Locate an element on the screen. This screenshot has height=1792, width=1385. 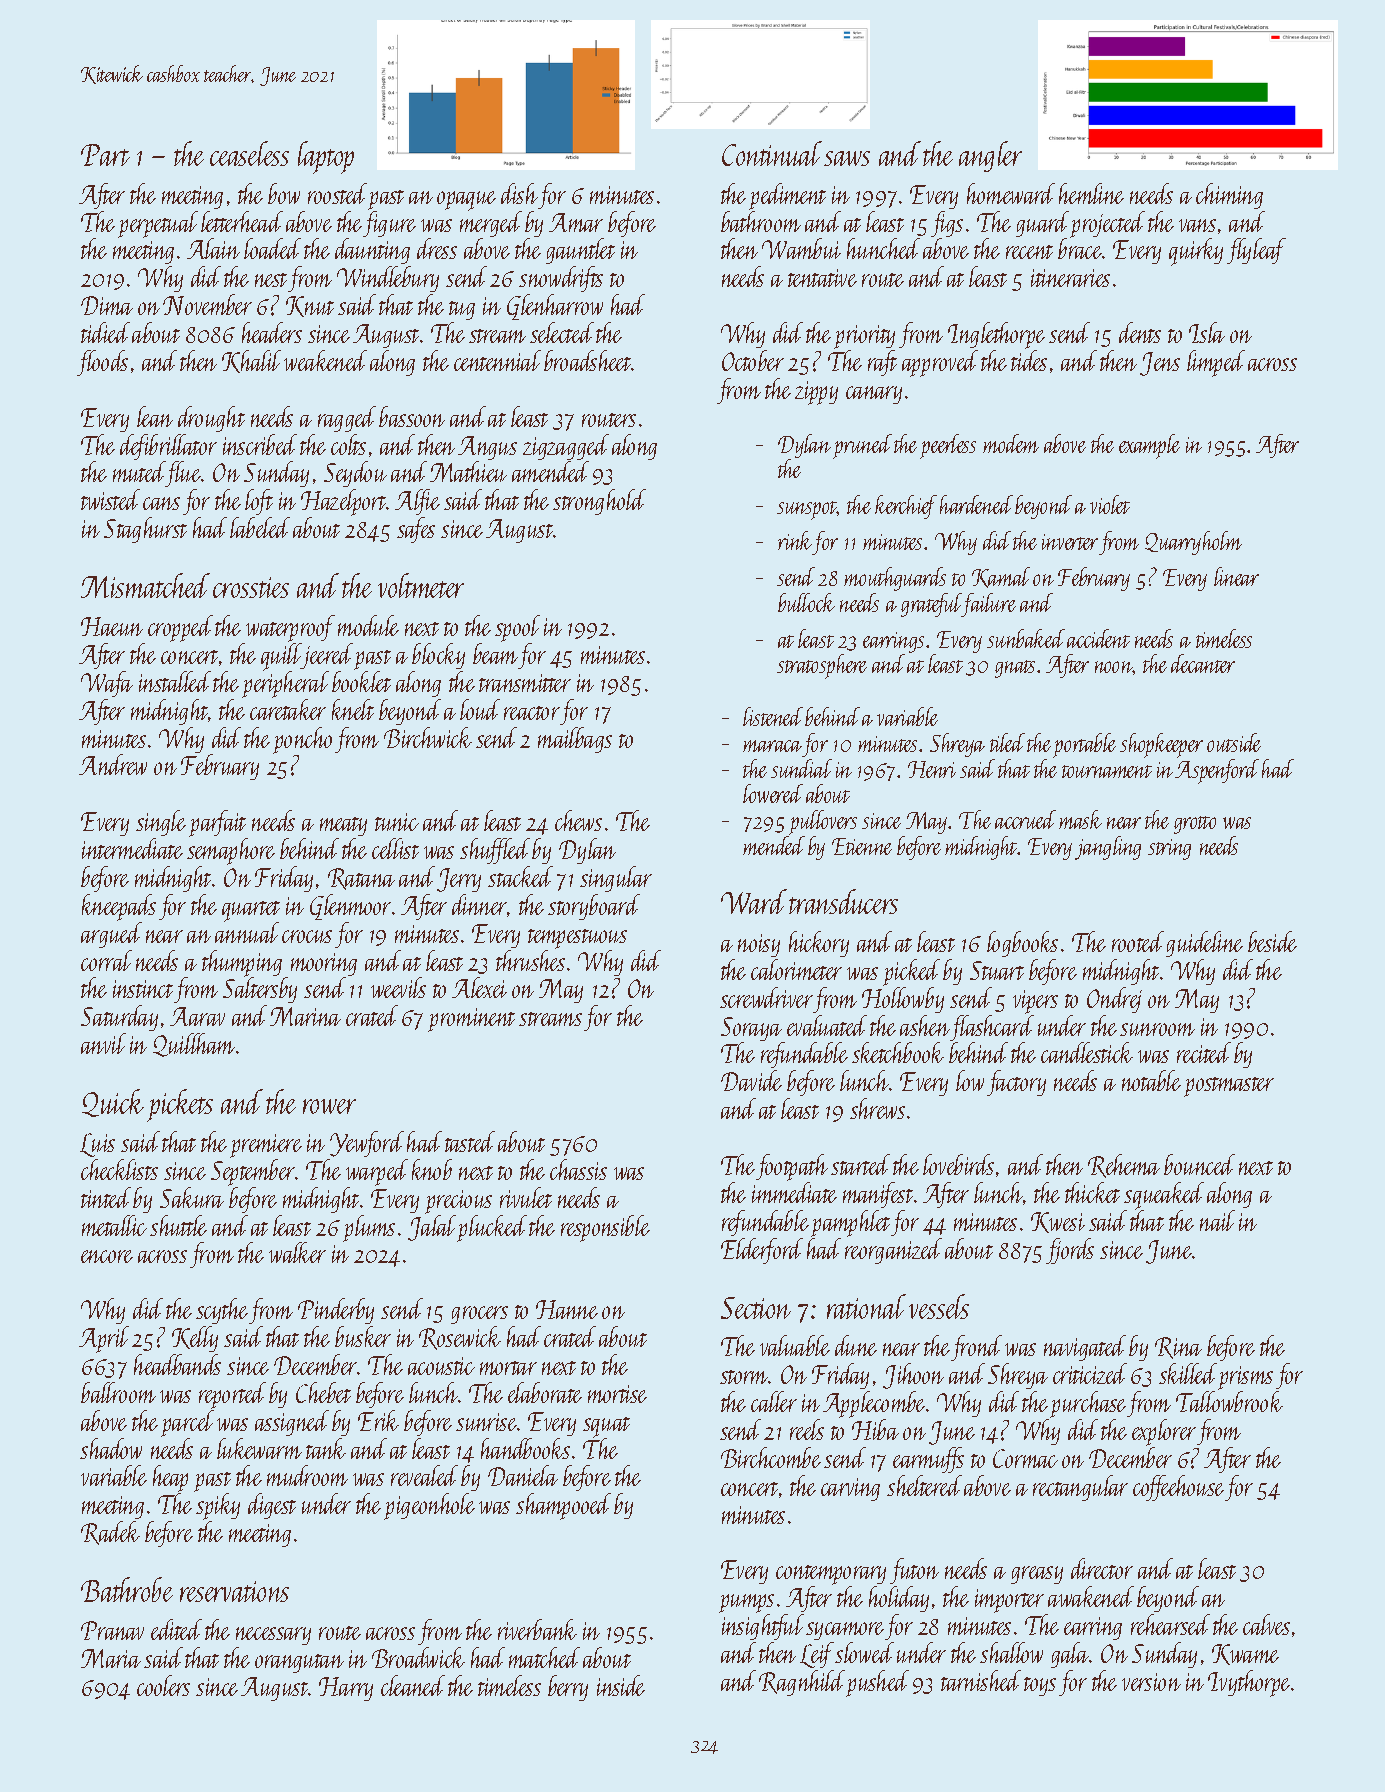
dents is located at coordinates (1140, 332).
